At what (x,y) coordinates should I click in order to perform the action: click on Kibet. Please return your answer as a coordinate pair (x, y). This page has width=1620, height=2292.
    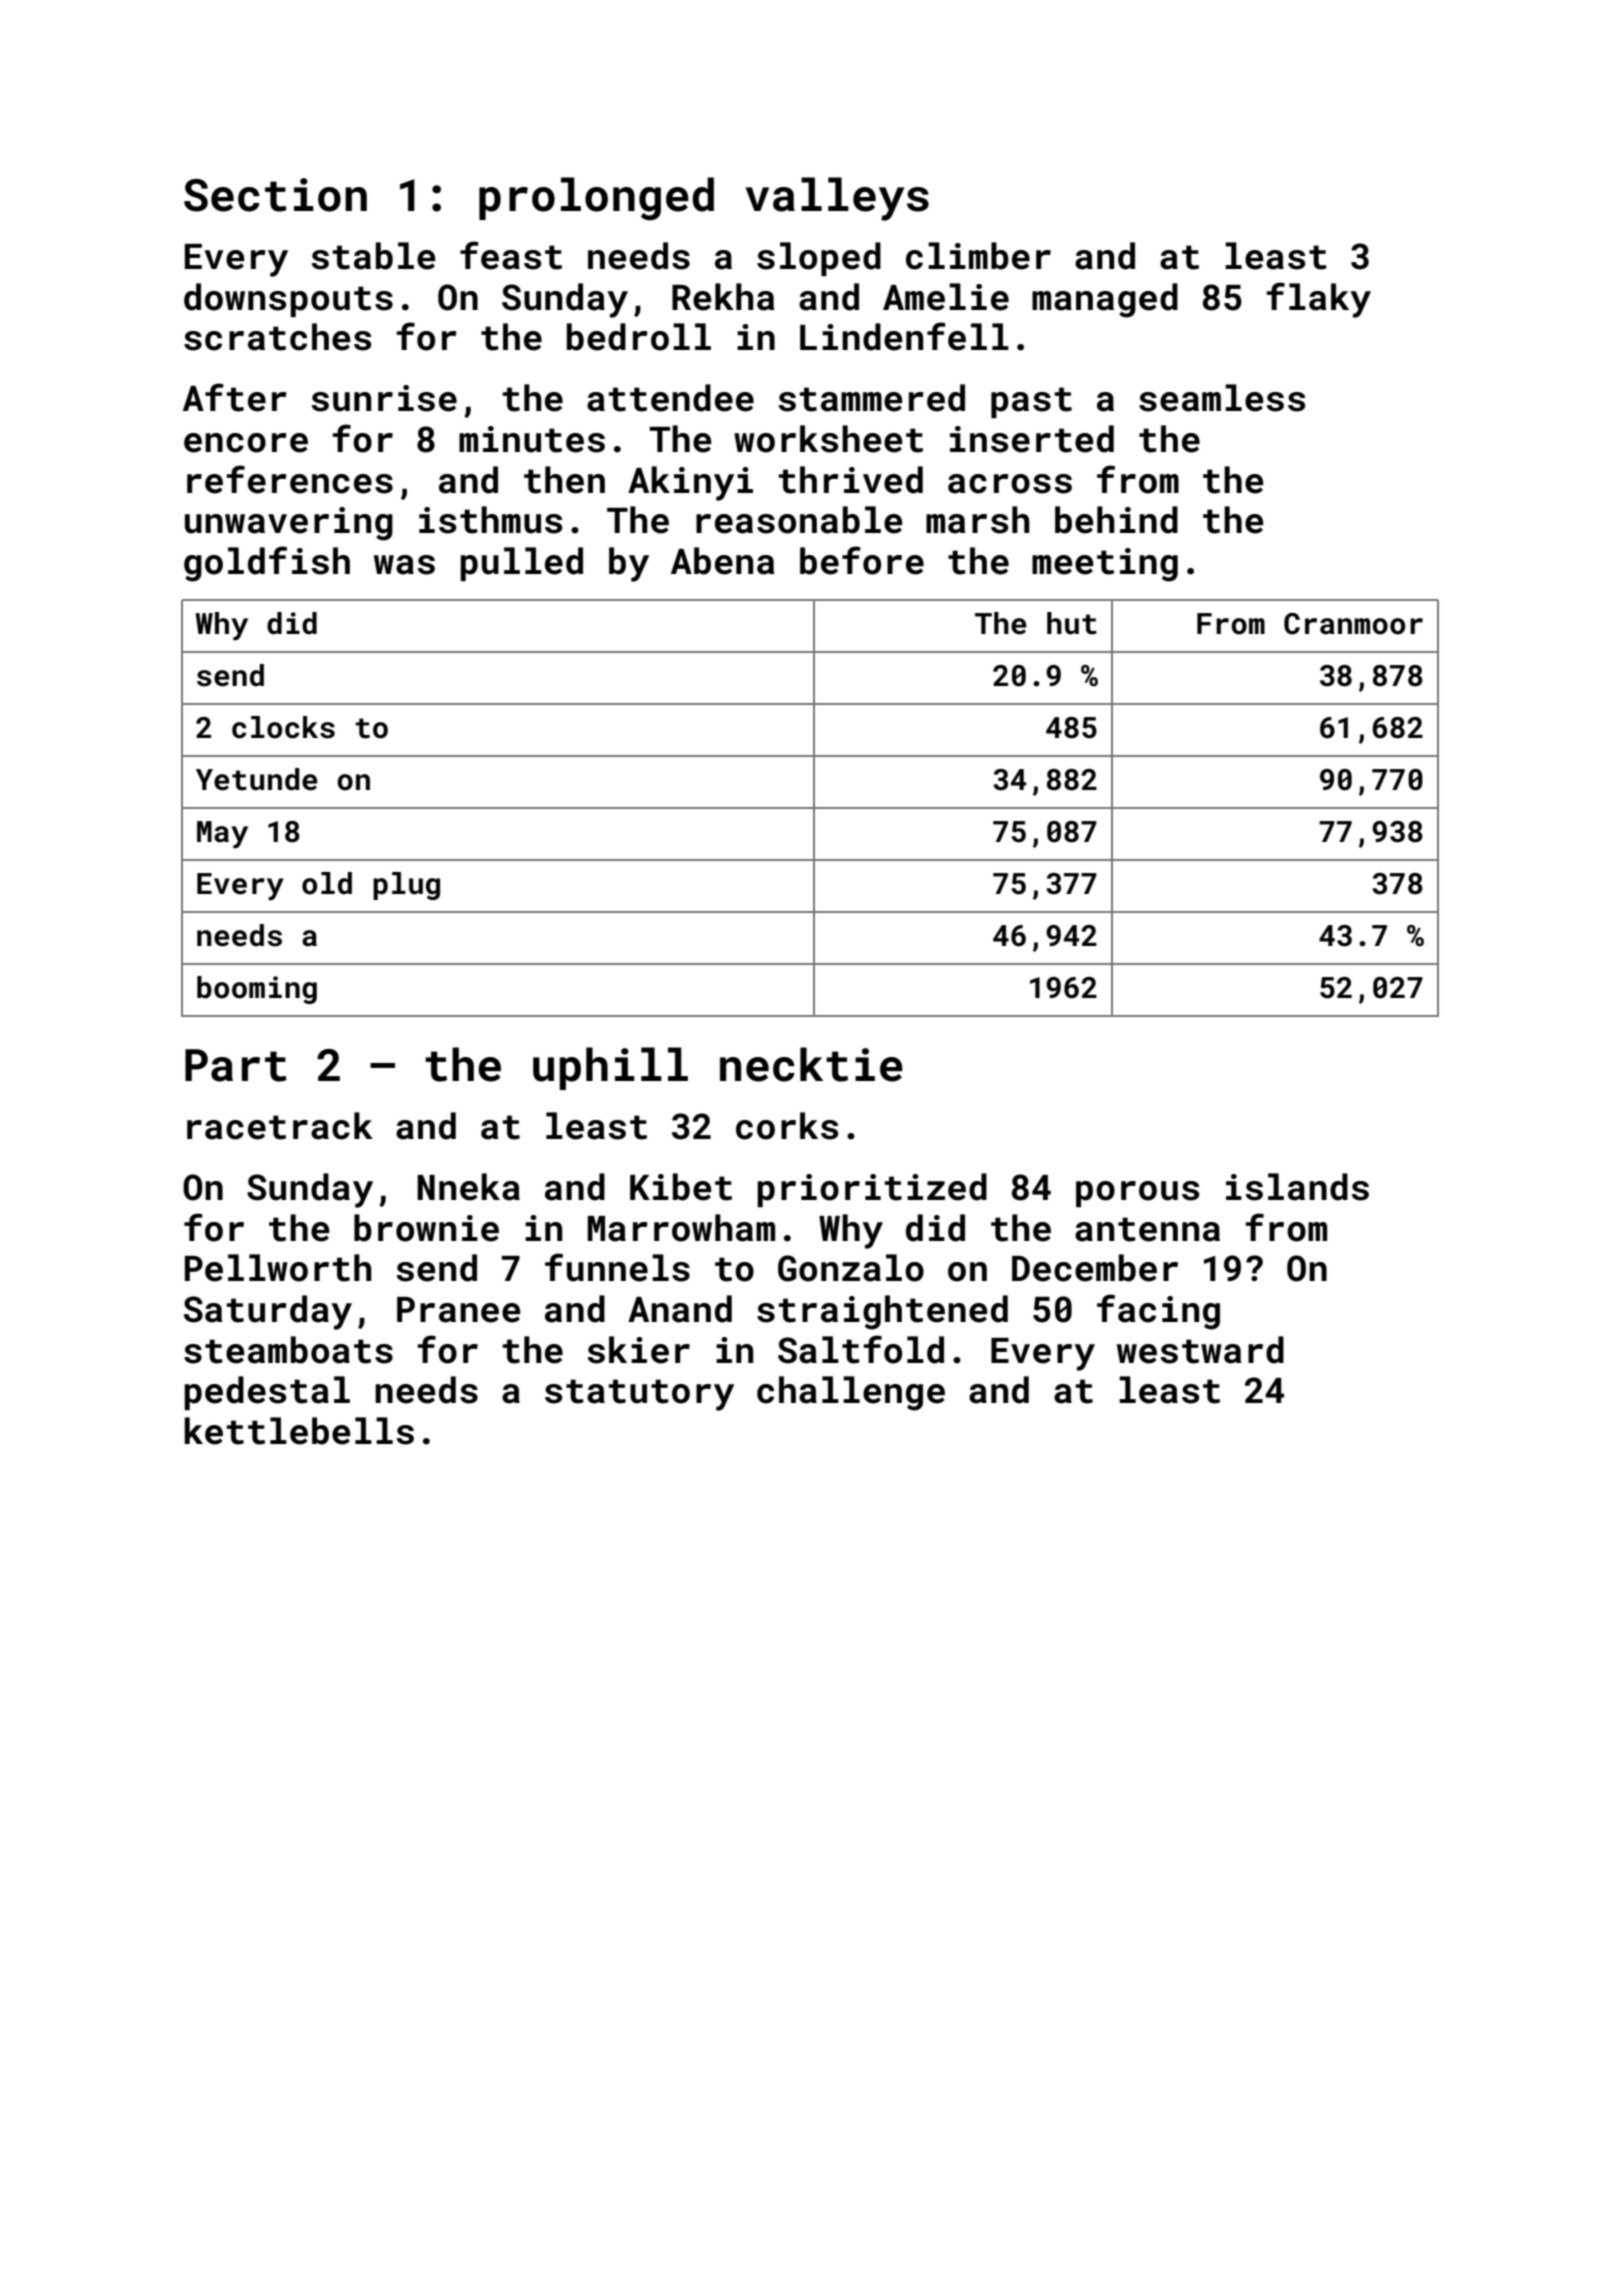
    Looking at the image, I should click on (681, 1187).
